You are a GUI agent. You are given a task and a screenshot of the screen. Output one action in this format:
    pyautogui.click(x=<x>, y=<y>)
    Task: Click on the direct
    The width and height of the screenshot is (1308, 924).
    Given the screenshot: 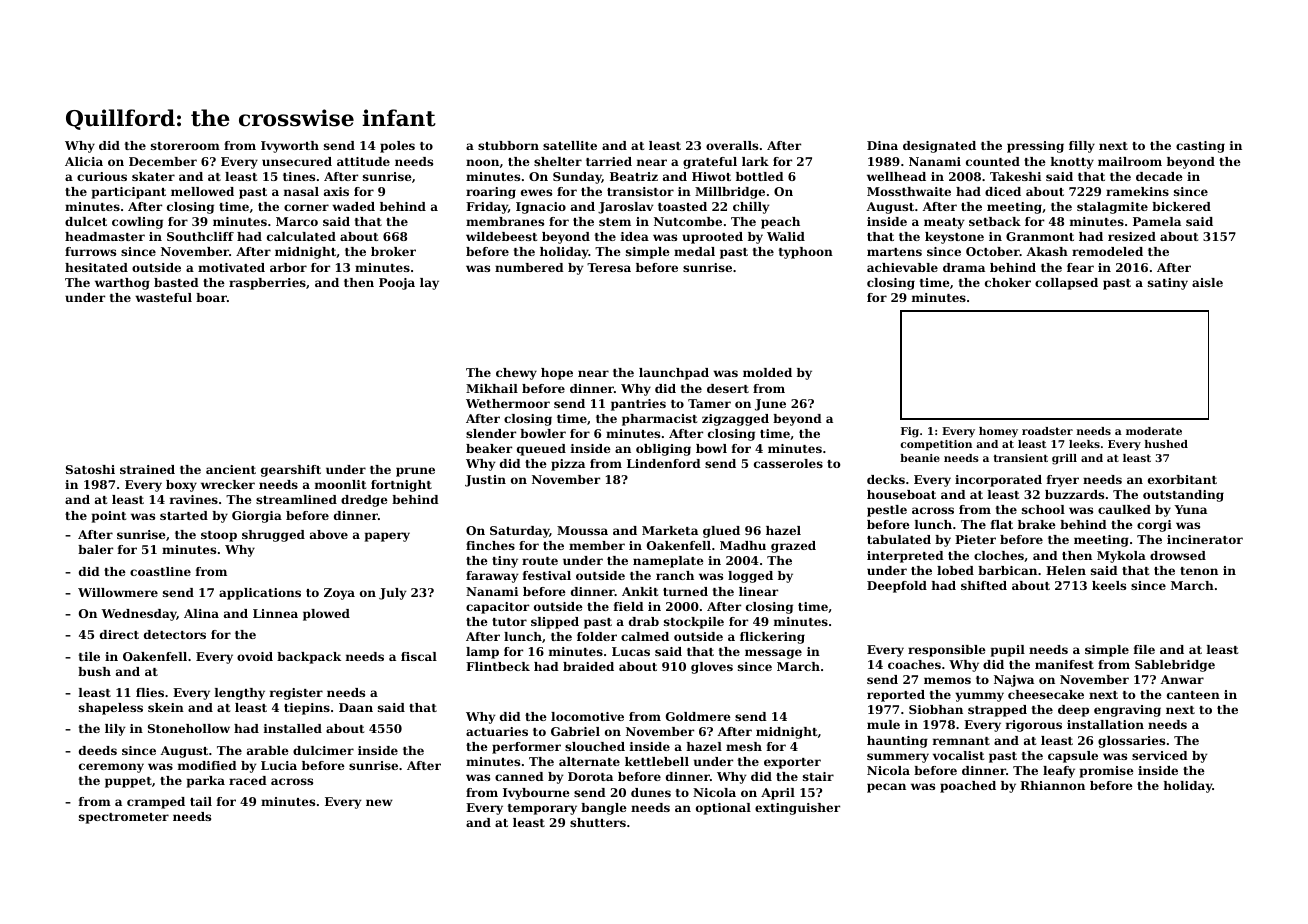 What is the action you would take?
    pyautogui.click(x=119, y=634)
